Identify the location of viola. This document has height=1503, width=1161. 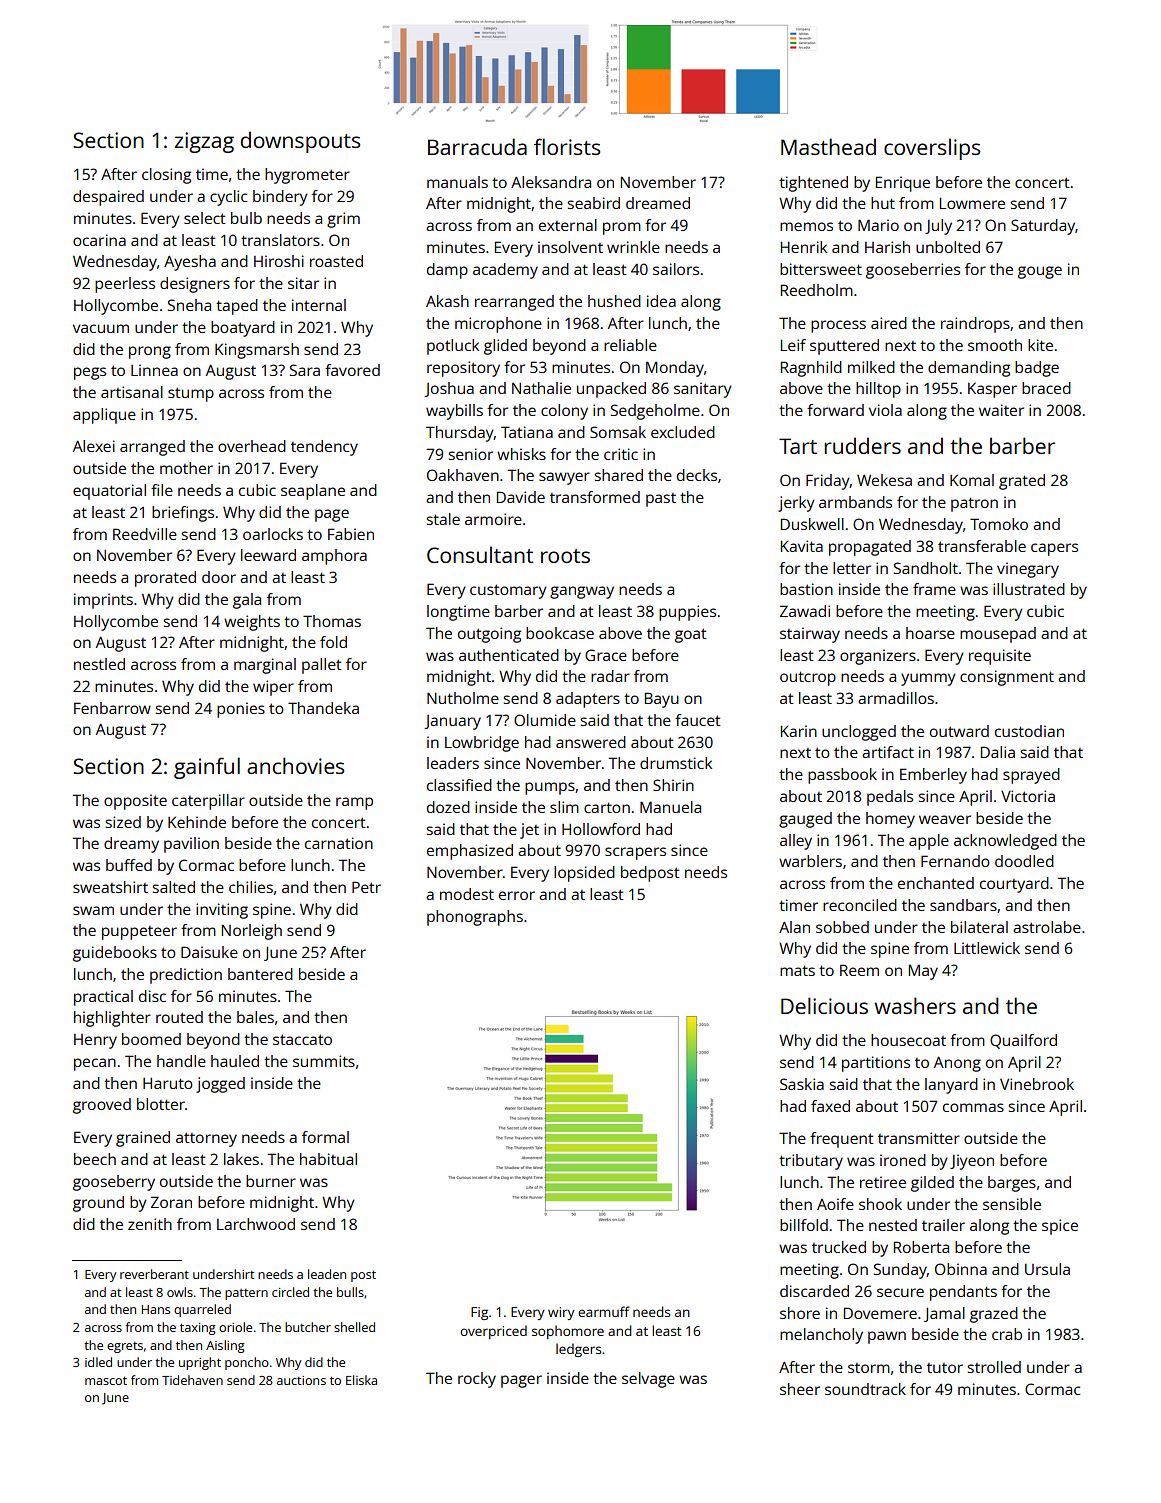
(885, 410).
